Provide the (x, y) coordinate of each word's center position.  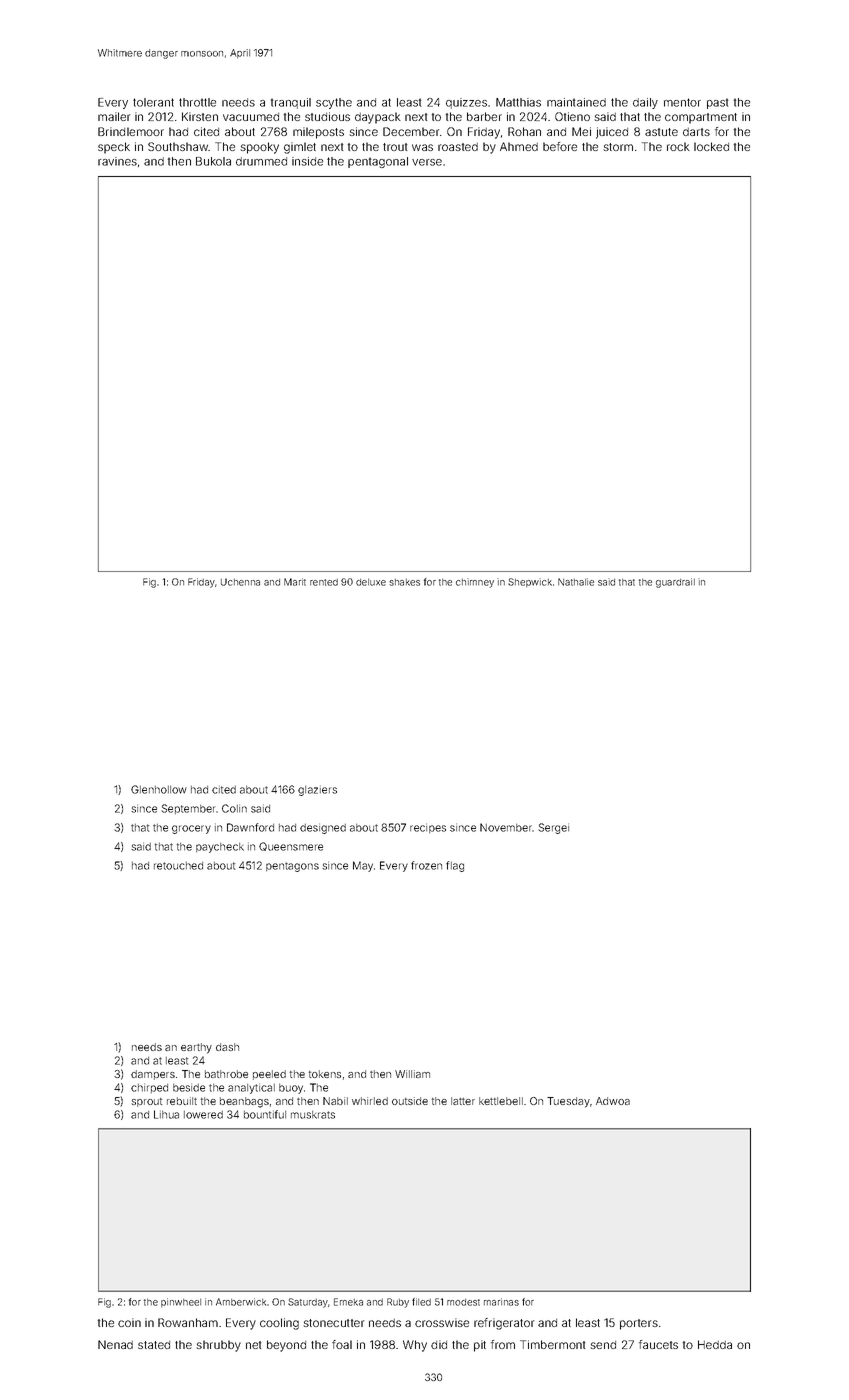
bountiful (265, 1114)
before (560, 146)
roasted (458, 147)
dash (227, 1047)
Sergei (553, 828)
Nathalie (576, 582)
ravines (117, 161)
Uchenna (240, 582)
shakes (404, 582)
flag (455, 866)
